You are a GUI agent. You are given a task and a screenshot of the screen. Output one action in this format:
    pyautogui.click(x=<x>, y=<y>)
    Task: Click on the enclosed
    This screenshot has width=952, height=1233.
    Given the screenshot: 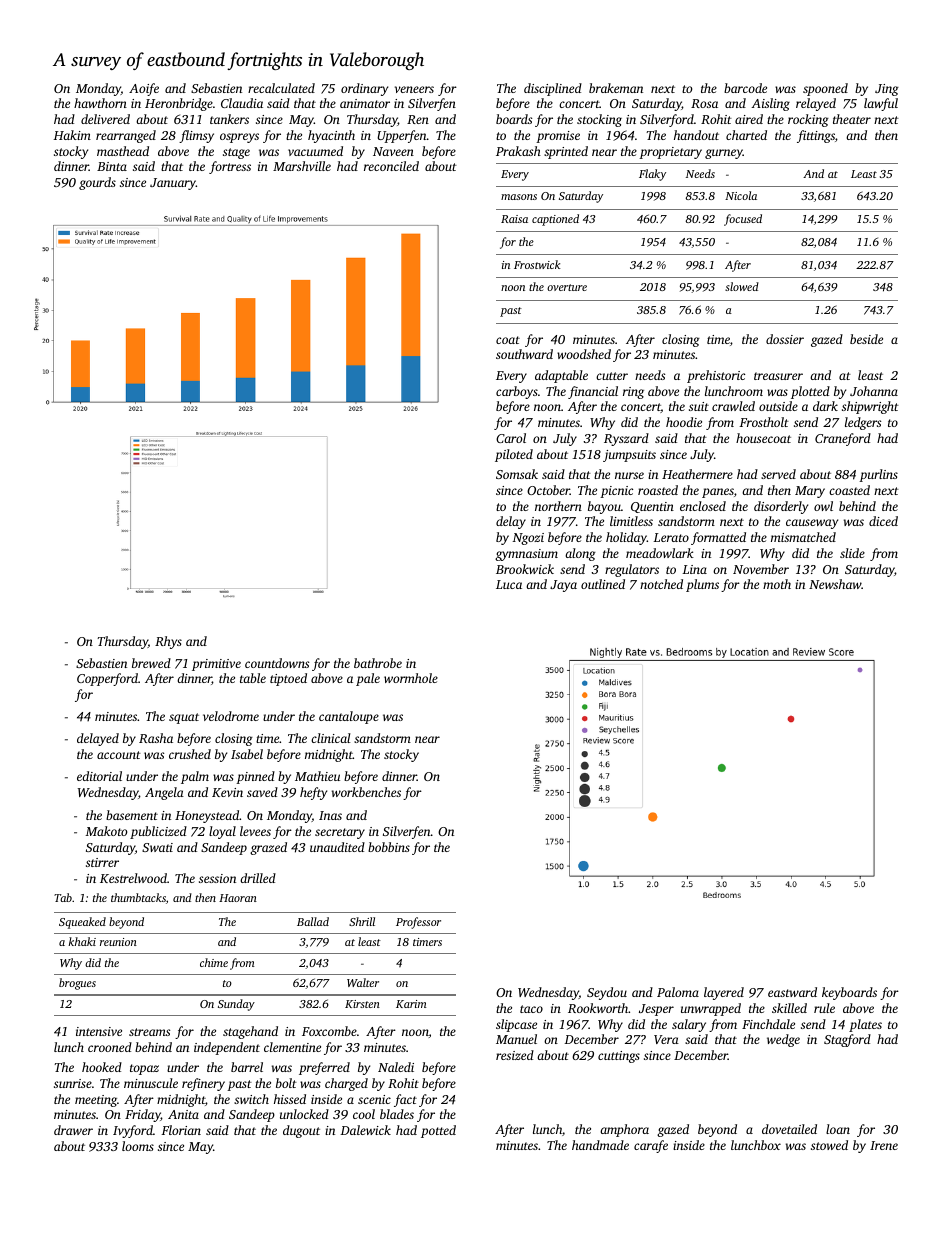 What is the action you would take?
    pyautogui.click(x=703, y=506)
